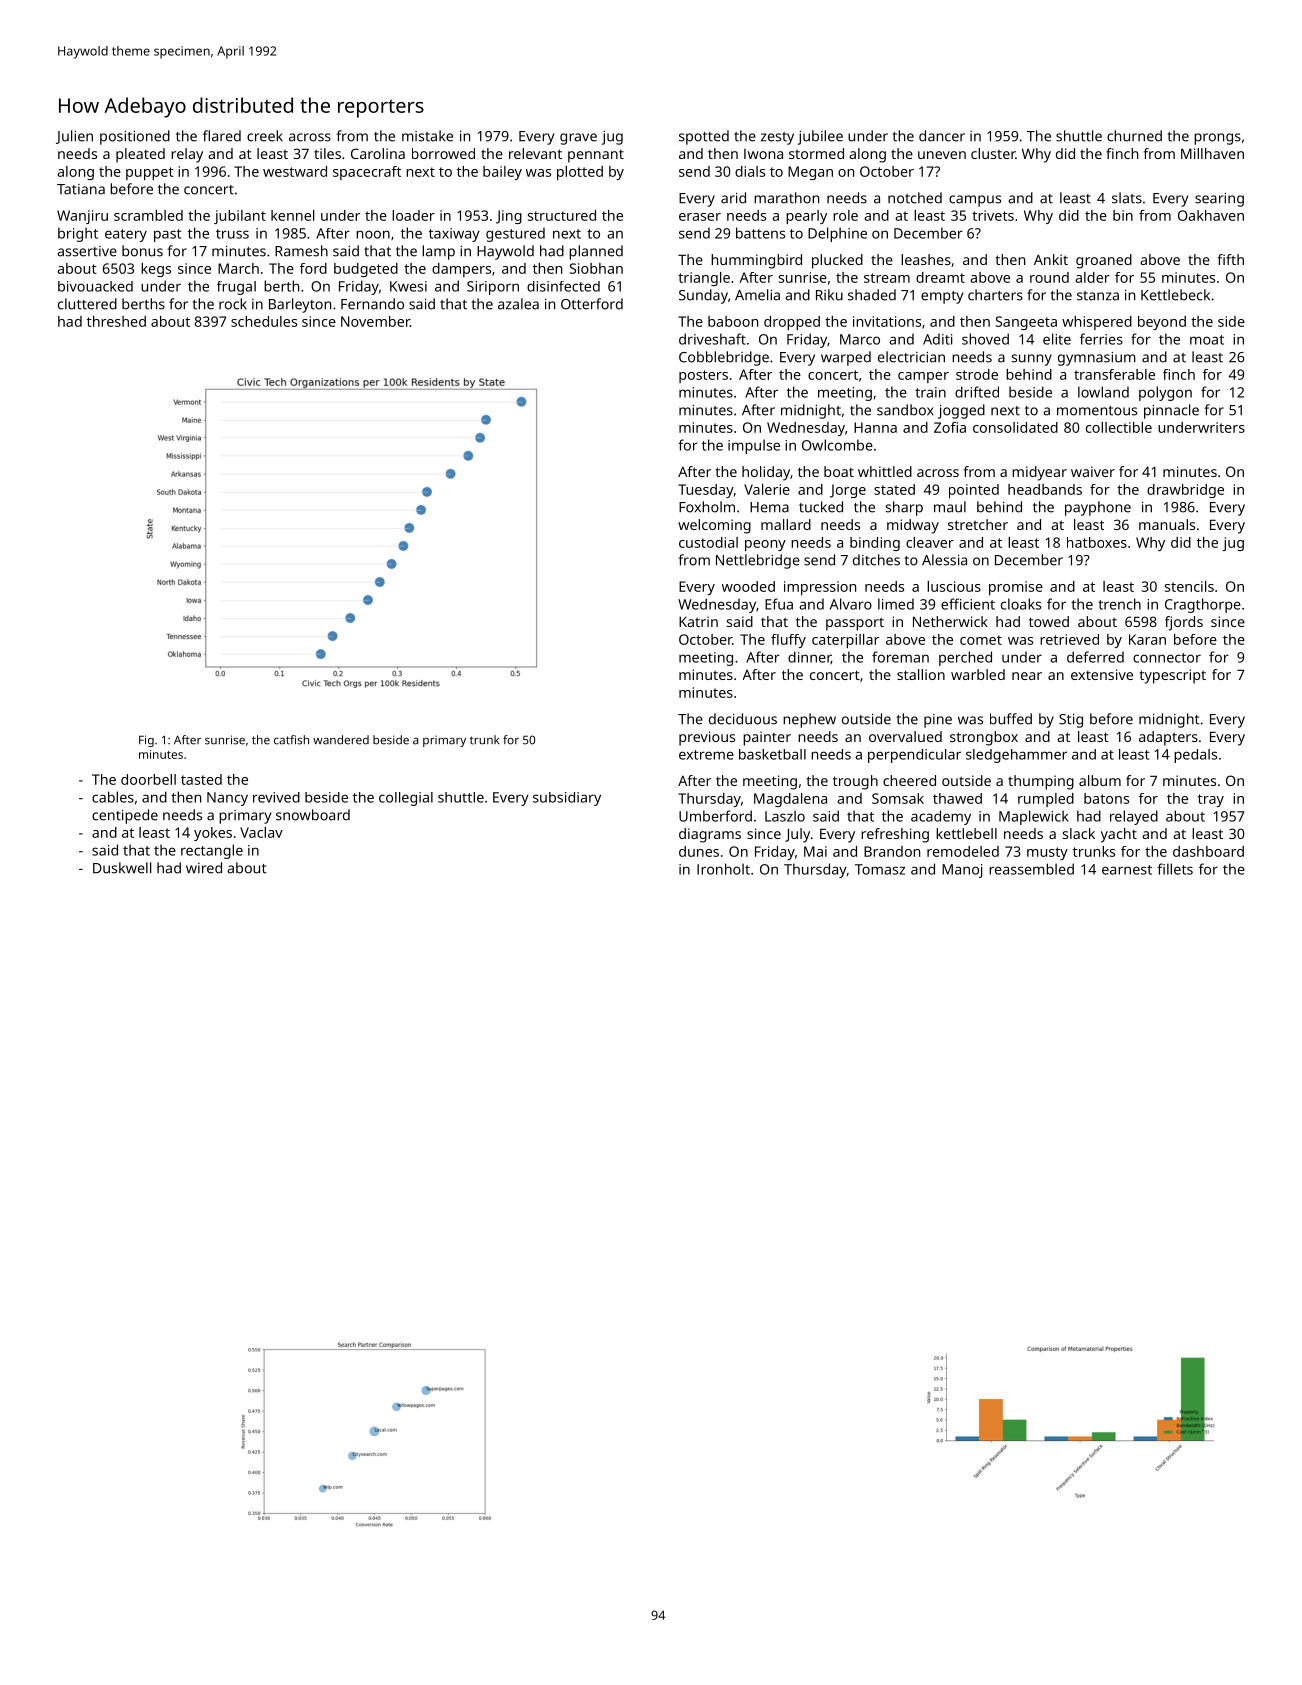 This document has width=1302, height=1685. Describe the element at coordinates (327, 153) in the document. I see `tiles` at that location.
